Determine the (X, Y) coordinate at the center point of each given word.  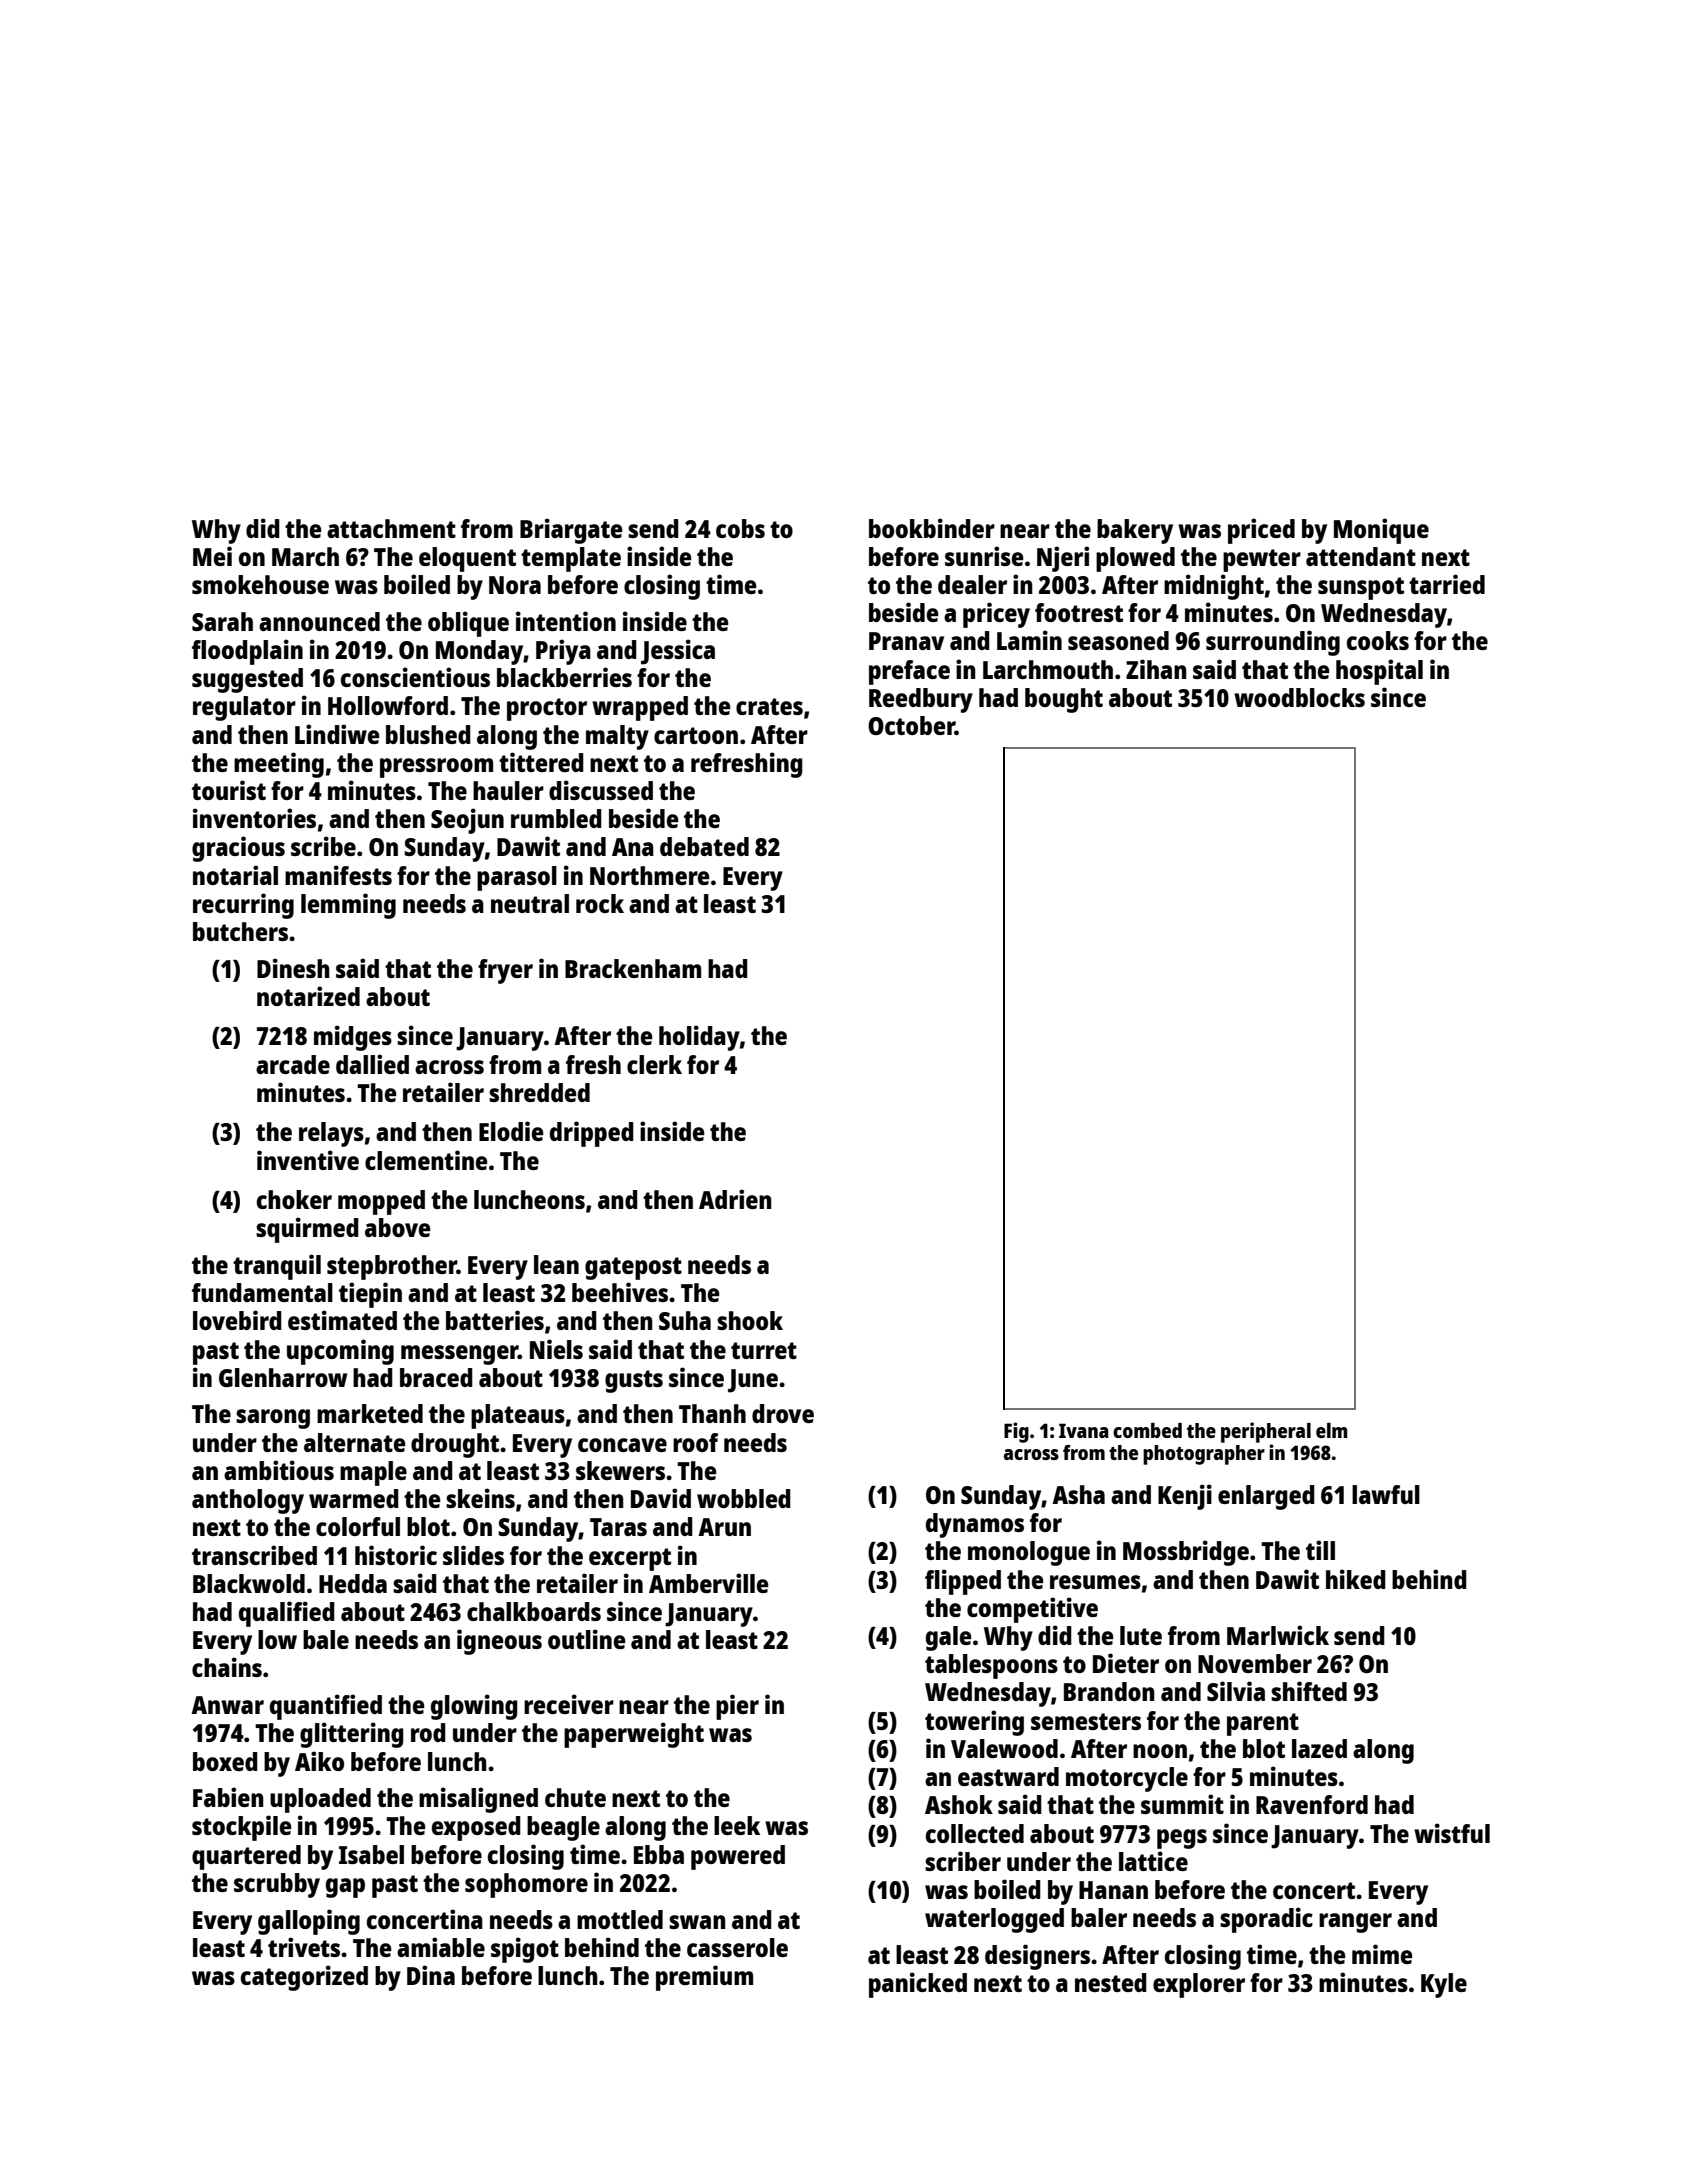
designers (1037, 1957)
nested (1111, 1982)
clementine (426, 1160)
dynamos (975, 1525)
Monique (1381, 531)
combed (1147, 1430)
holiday (699, 1038)
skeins (480, 1498)
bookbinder (932, 528)
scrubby (277, 1885)
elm (1332, 1430)
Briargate (571, 531)
